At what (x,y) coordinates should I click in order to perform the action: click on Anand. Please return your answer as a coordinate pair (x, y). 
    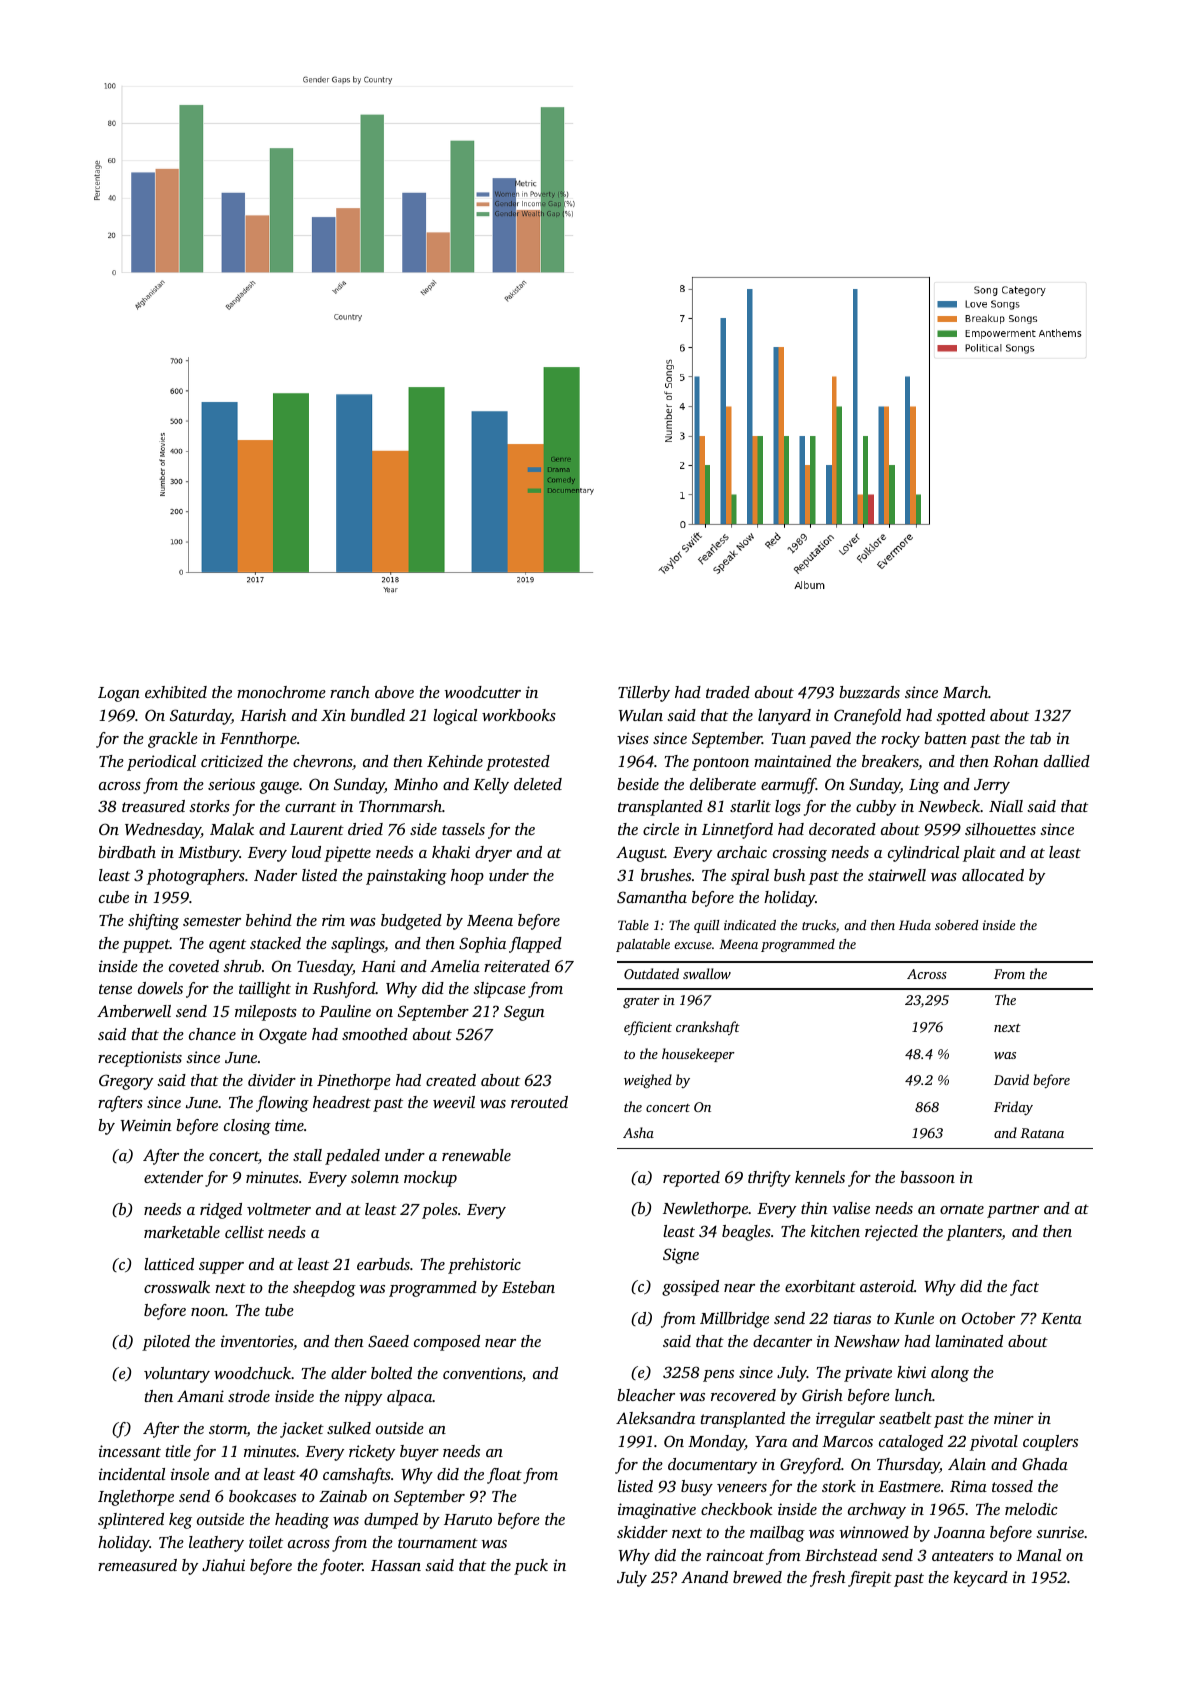
    Looking at the image, I should click on (704, 1577).
